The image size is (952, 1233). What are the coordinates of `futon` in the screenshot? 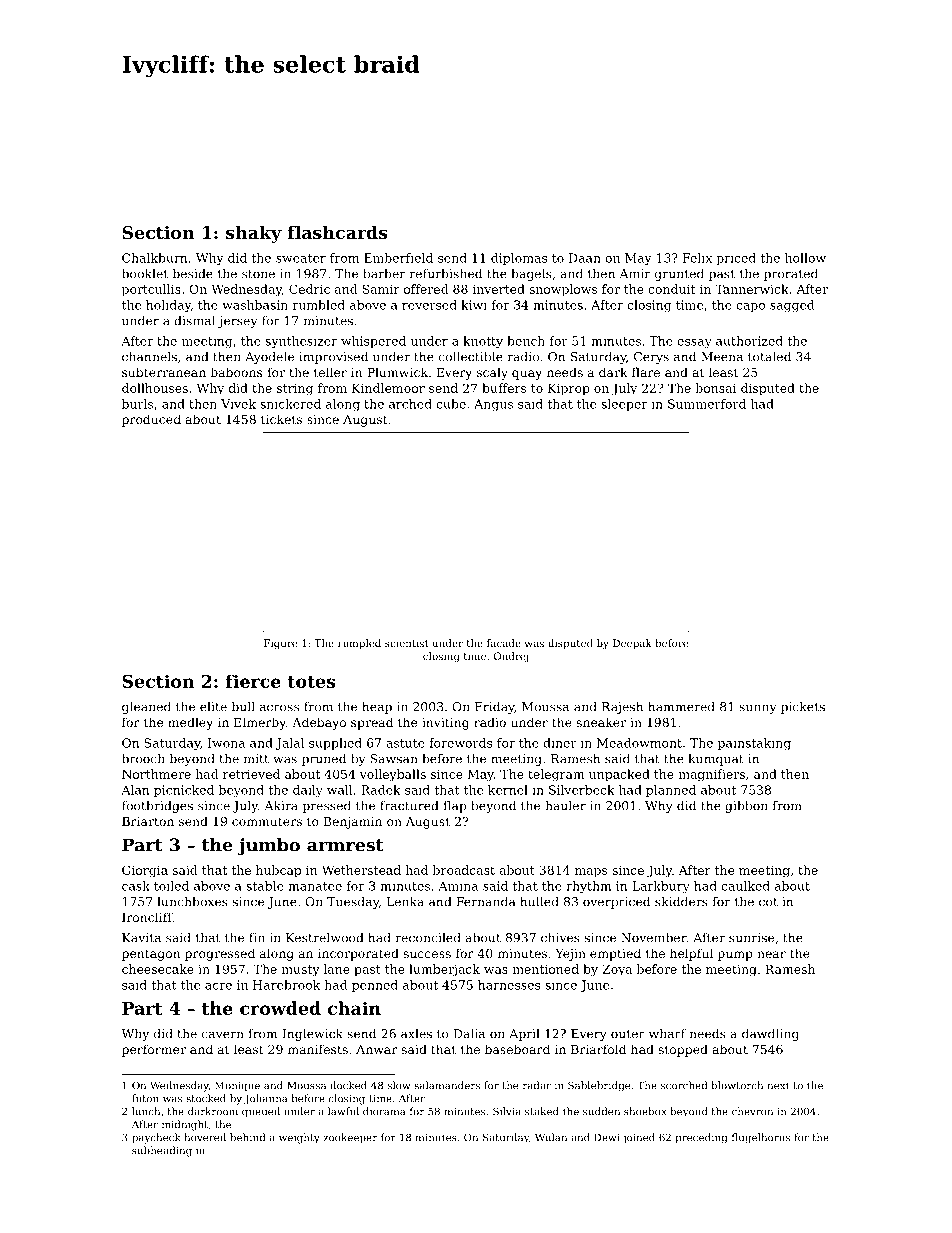 It's located at (145, 1098).
